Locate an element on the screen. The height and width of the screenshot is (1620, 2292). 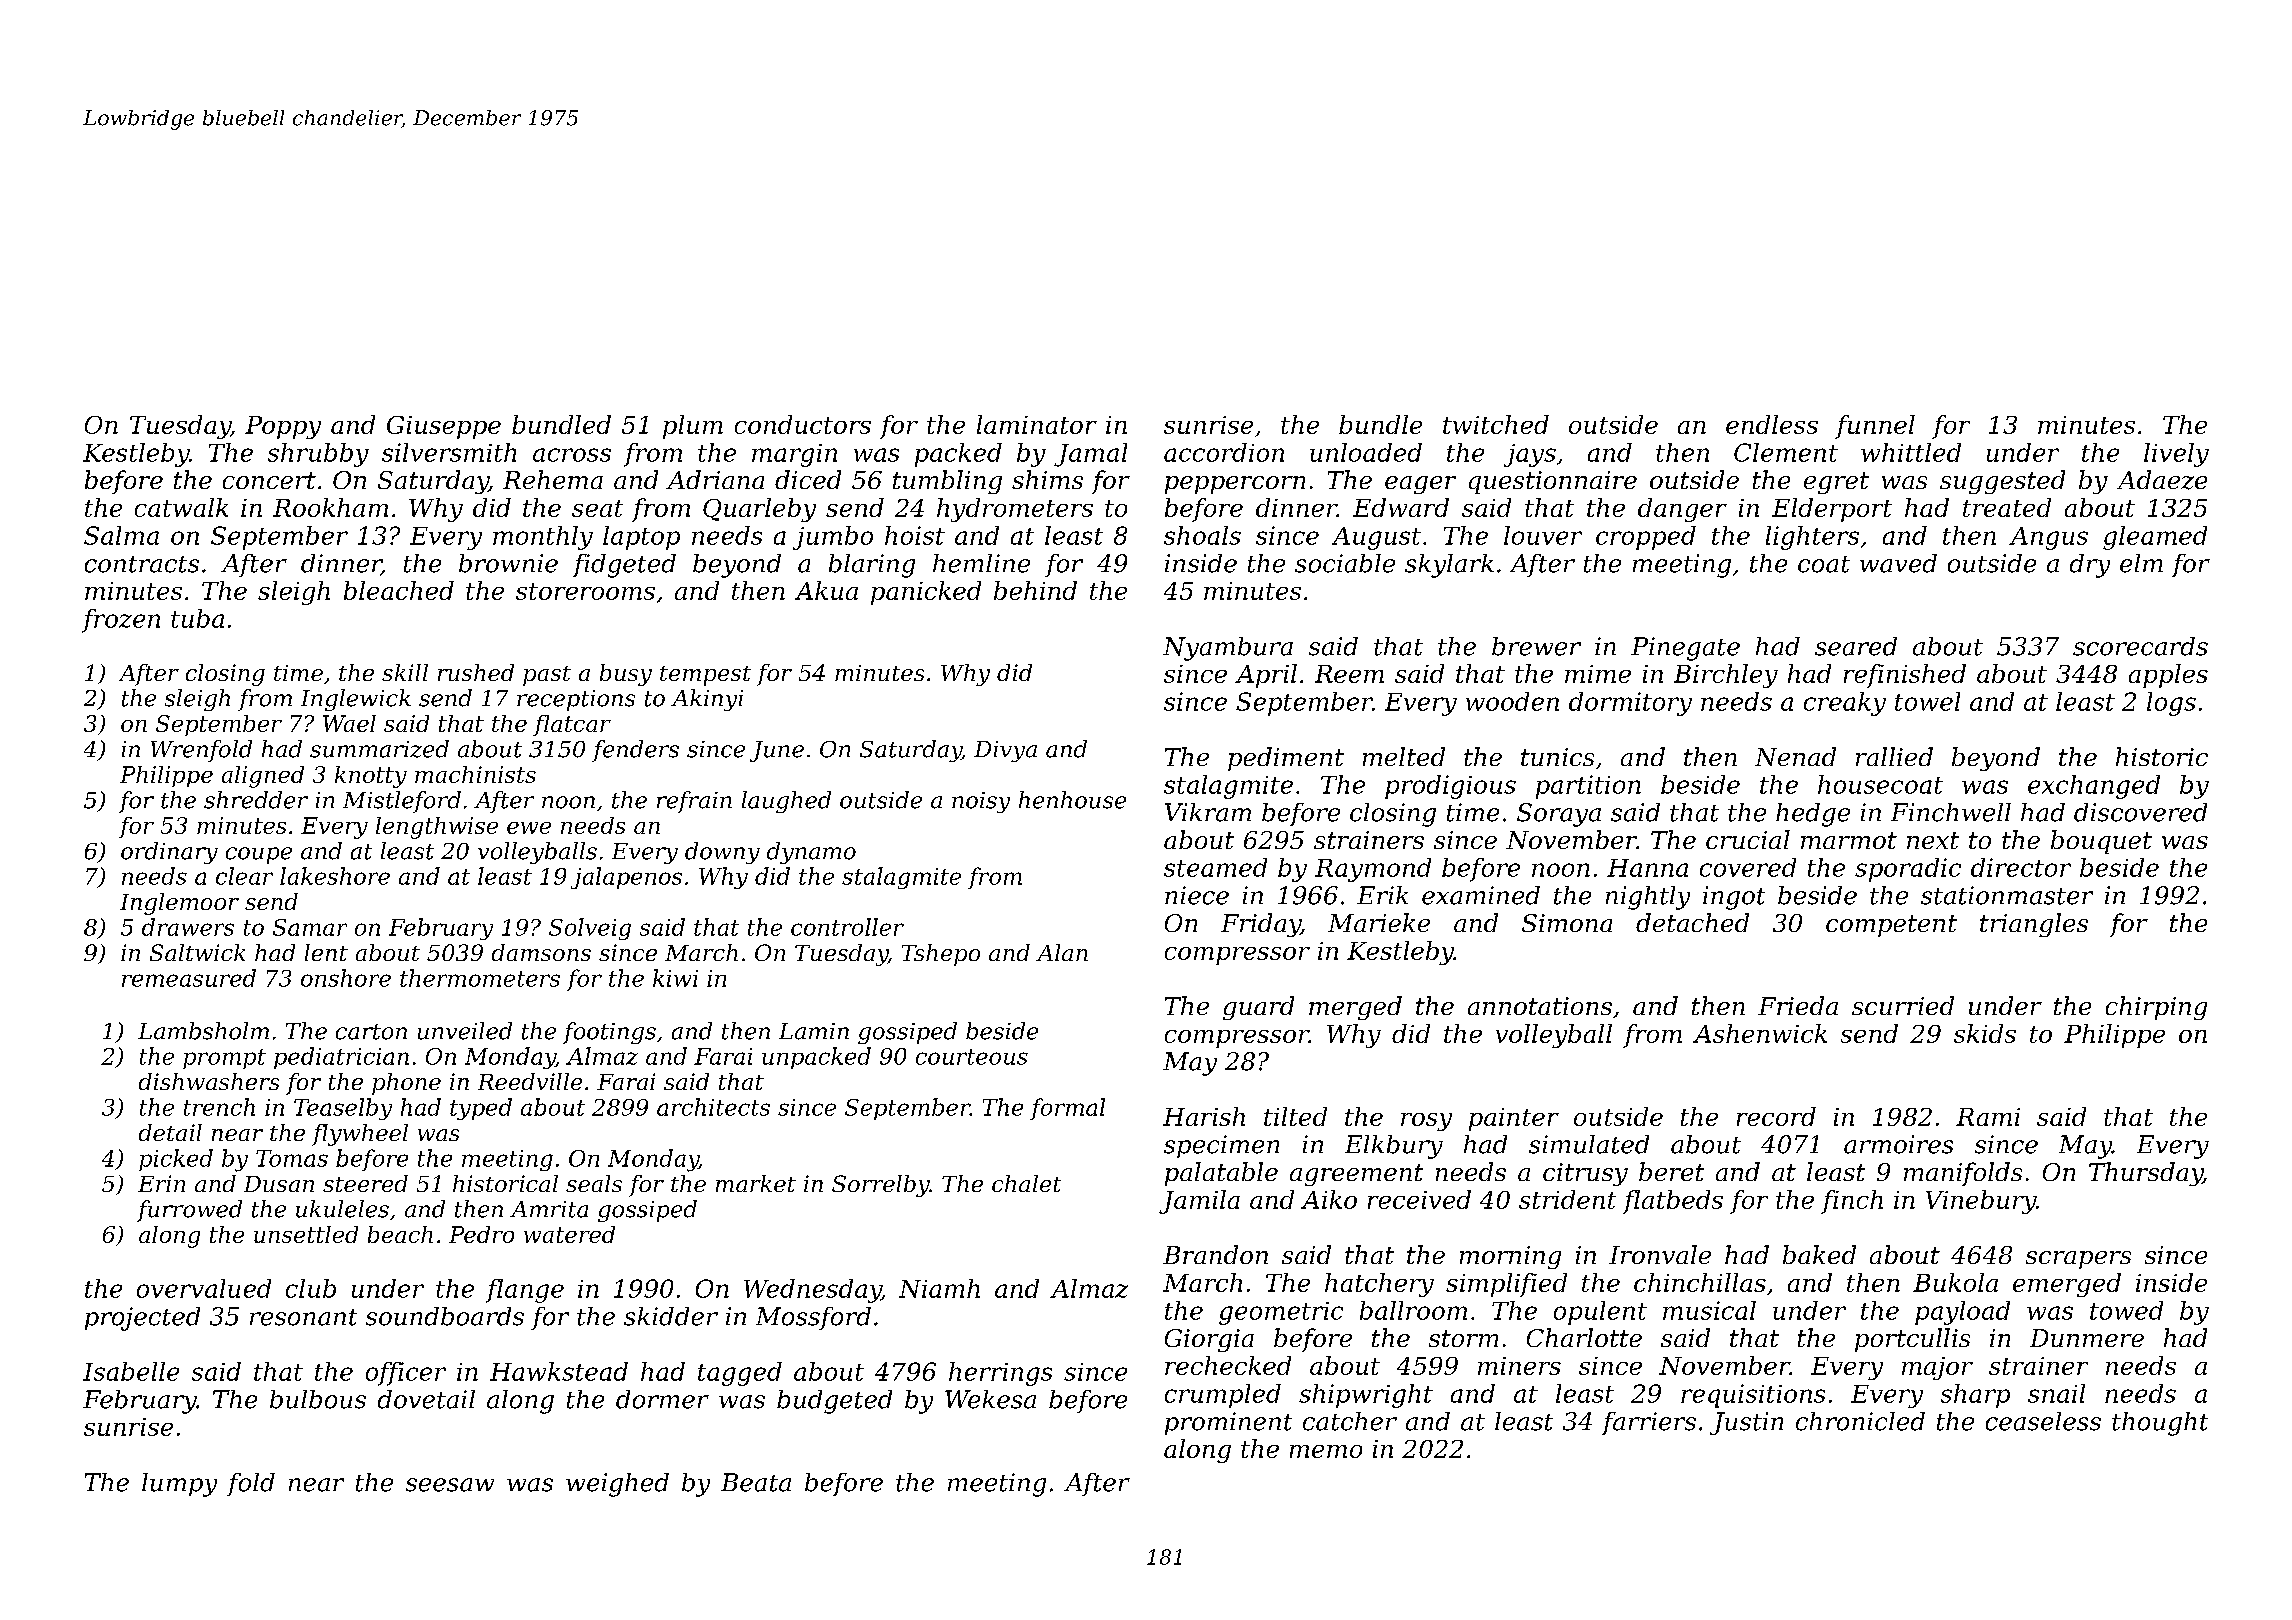
mime is located at coordinates (1598, 674).
